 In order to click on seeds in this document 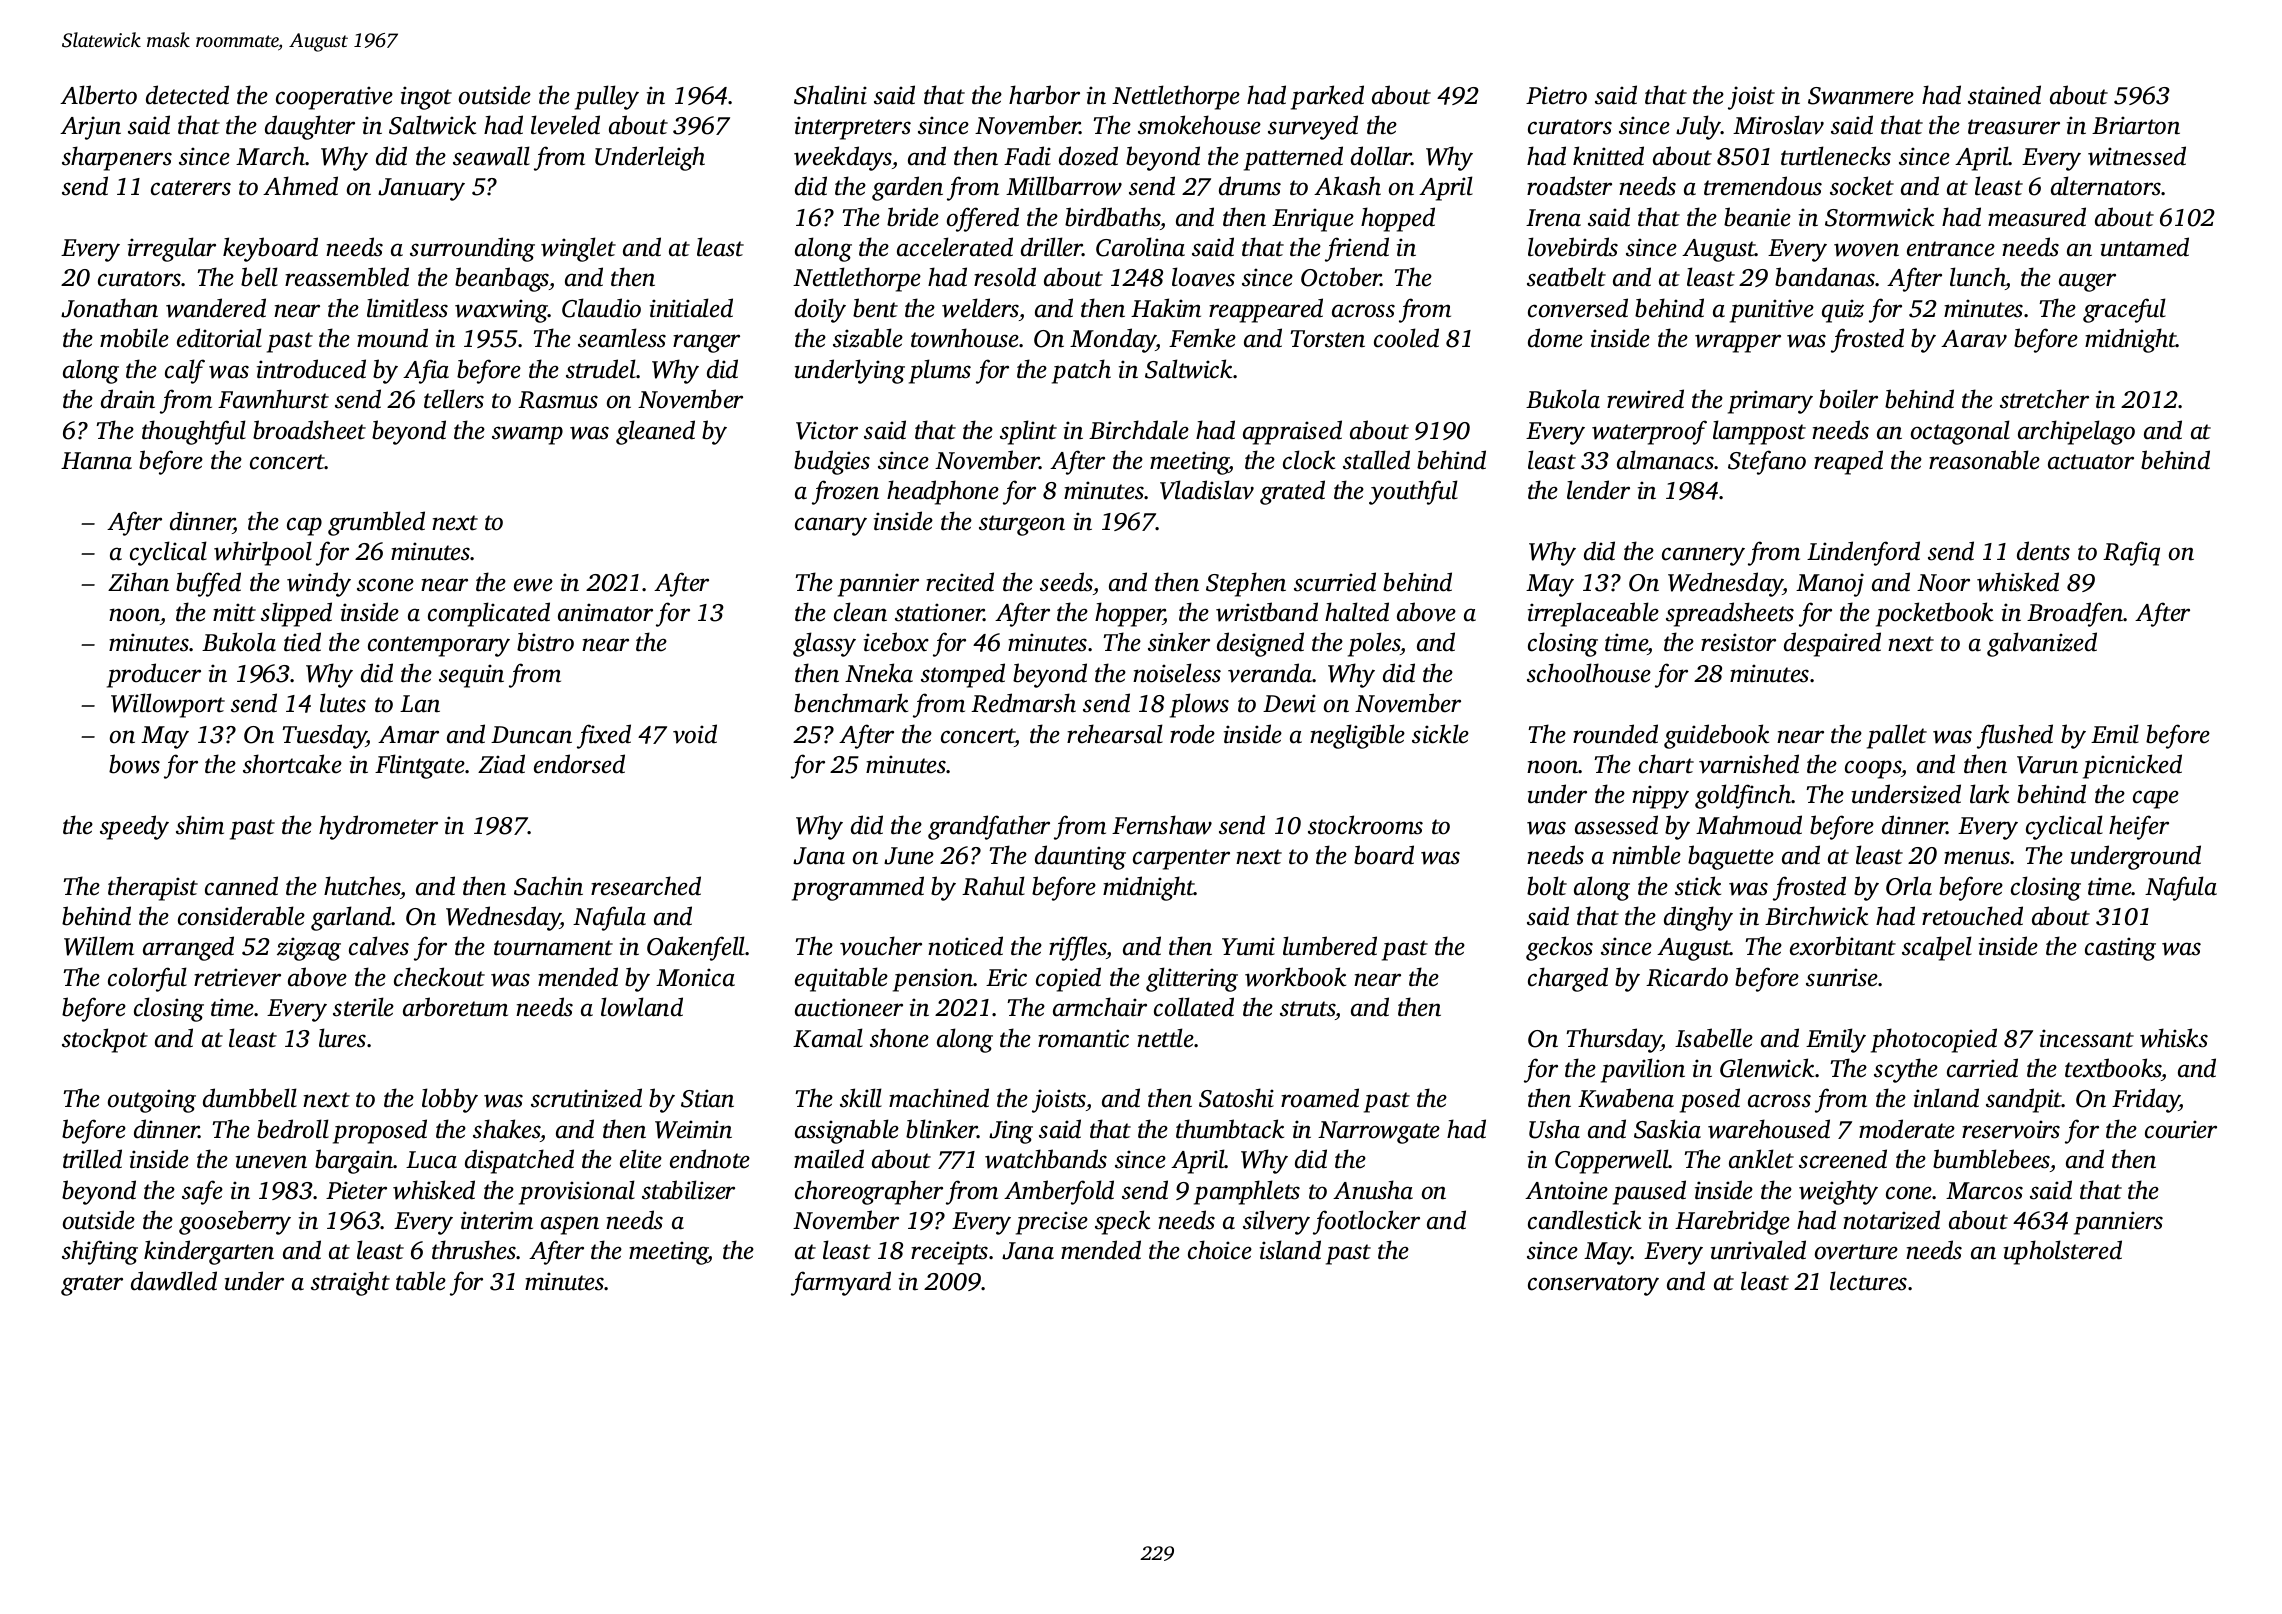, I will do `click(1066, 582)`.
